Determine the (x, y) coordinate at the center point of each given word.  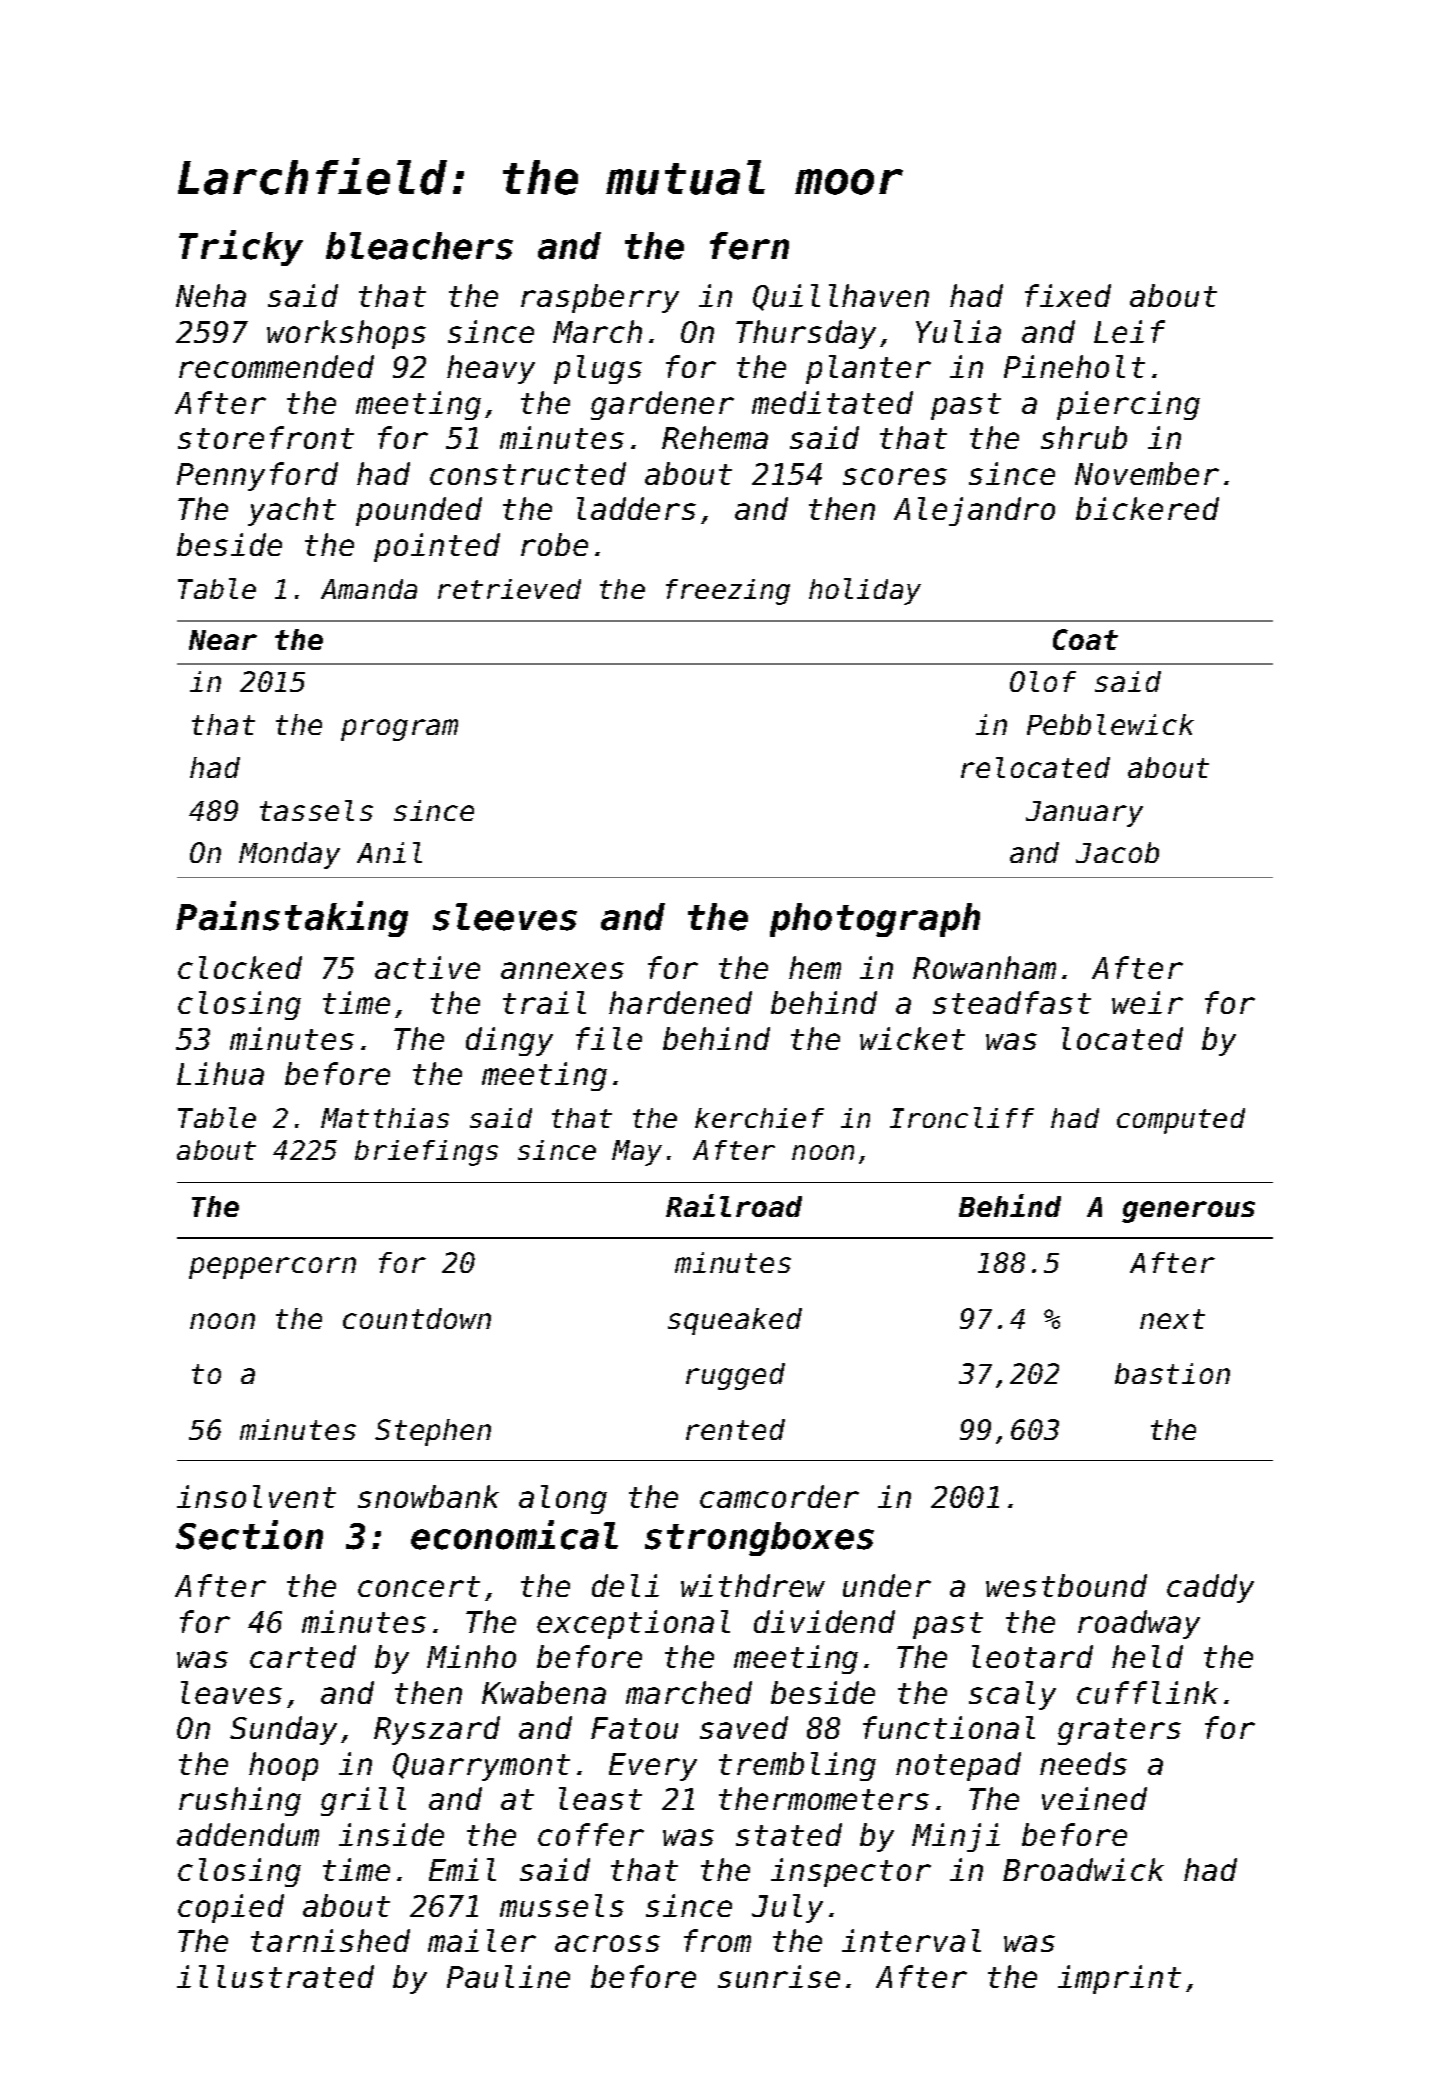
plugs (598, 369)
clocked (240, 967)
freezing (728, 592)
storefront (266, 437)
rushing (240, 1801)
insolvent (256, 1496)
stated (789, 1834)
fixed (1068, 295)
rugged (735, 1376)
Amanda (369, 589)
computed (1181, 1121)
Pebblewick (1110, 724)
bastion (1172, 1373)
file (609, 1038)
